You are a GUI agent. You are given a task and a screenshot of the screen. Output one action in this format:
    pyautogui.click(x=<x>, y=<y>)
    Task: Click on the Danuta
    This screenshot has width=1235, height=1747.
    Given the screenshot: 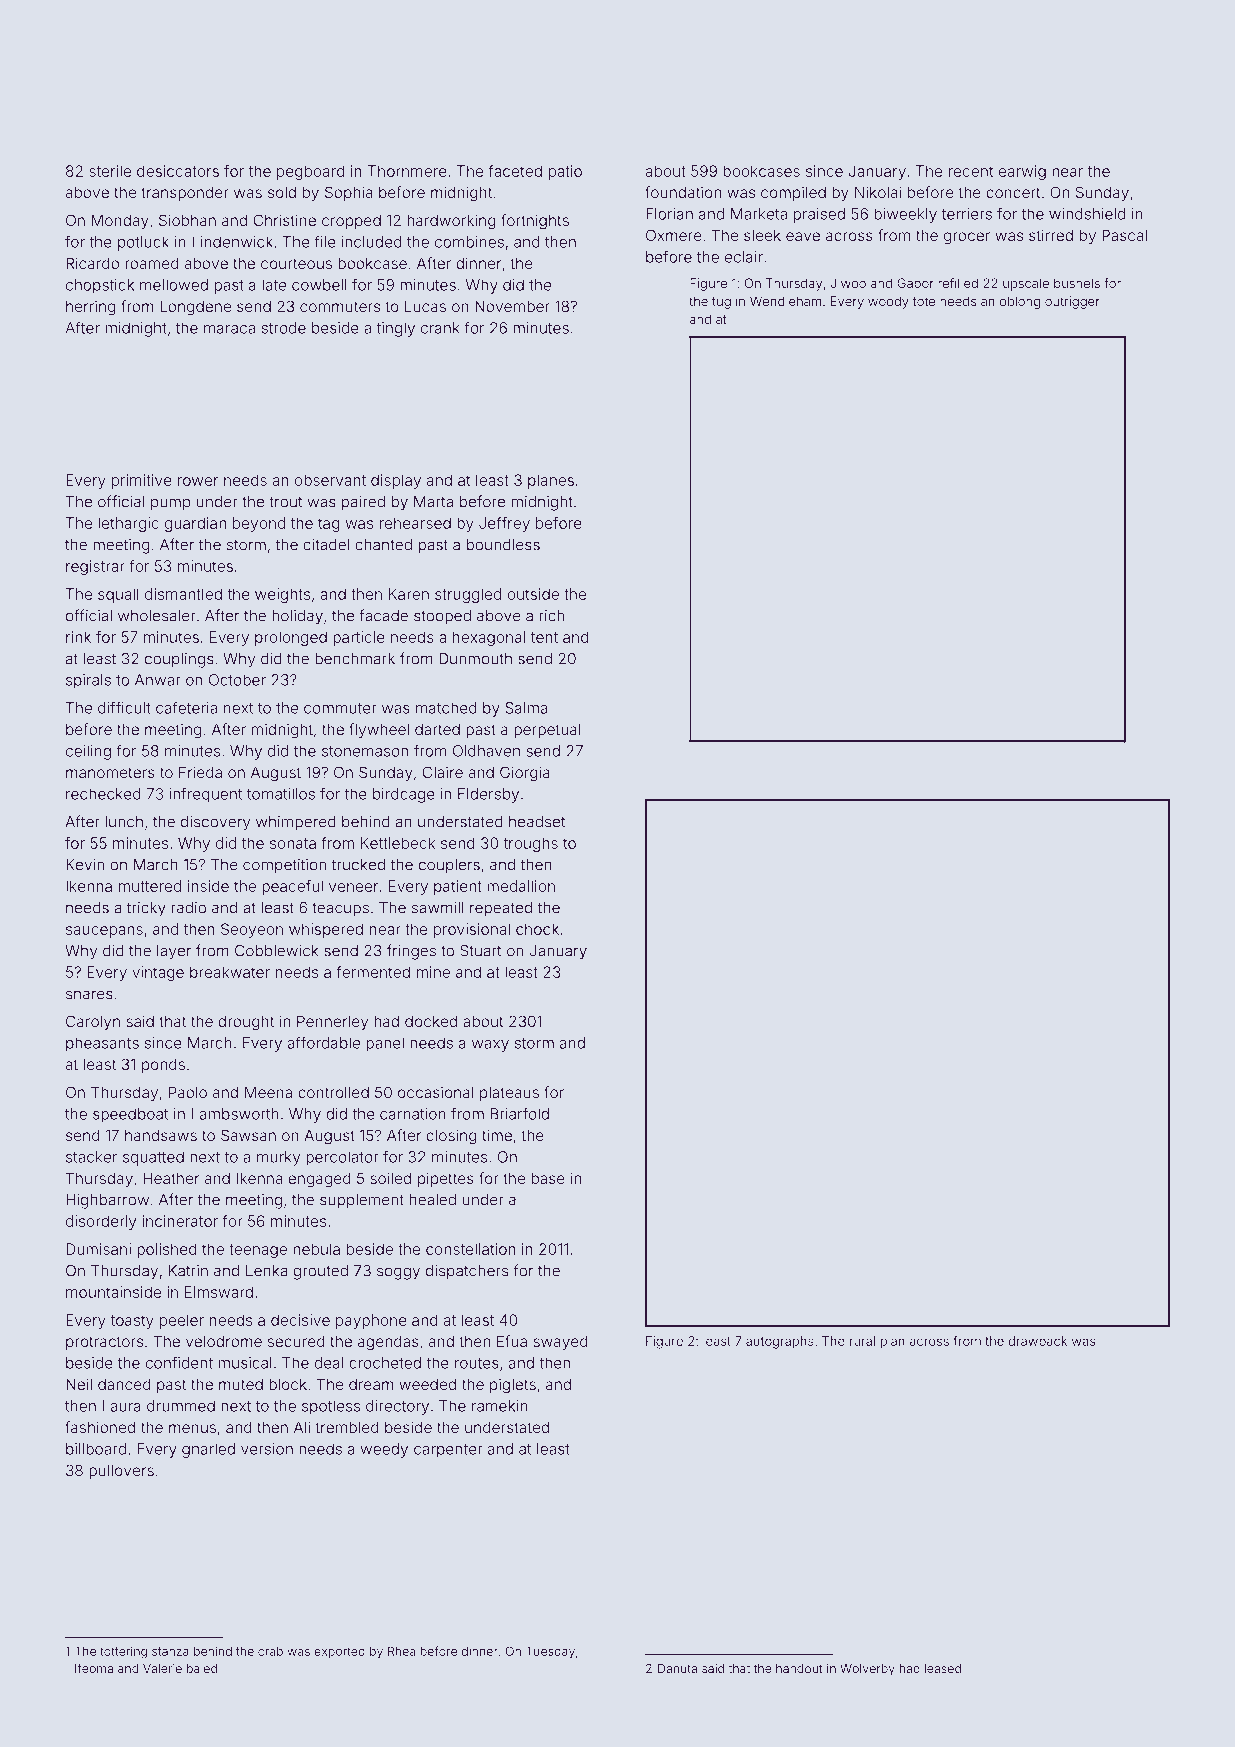 What is the action you would take?
    pyautogui.click(x=677, y=1668)
